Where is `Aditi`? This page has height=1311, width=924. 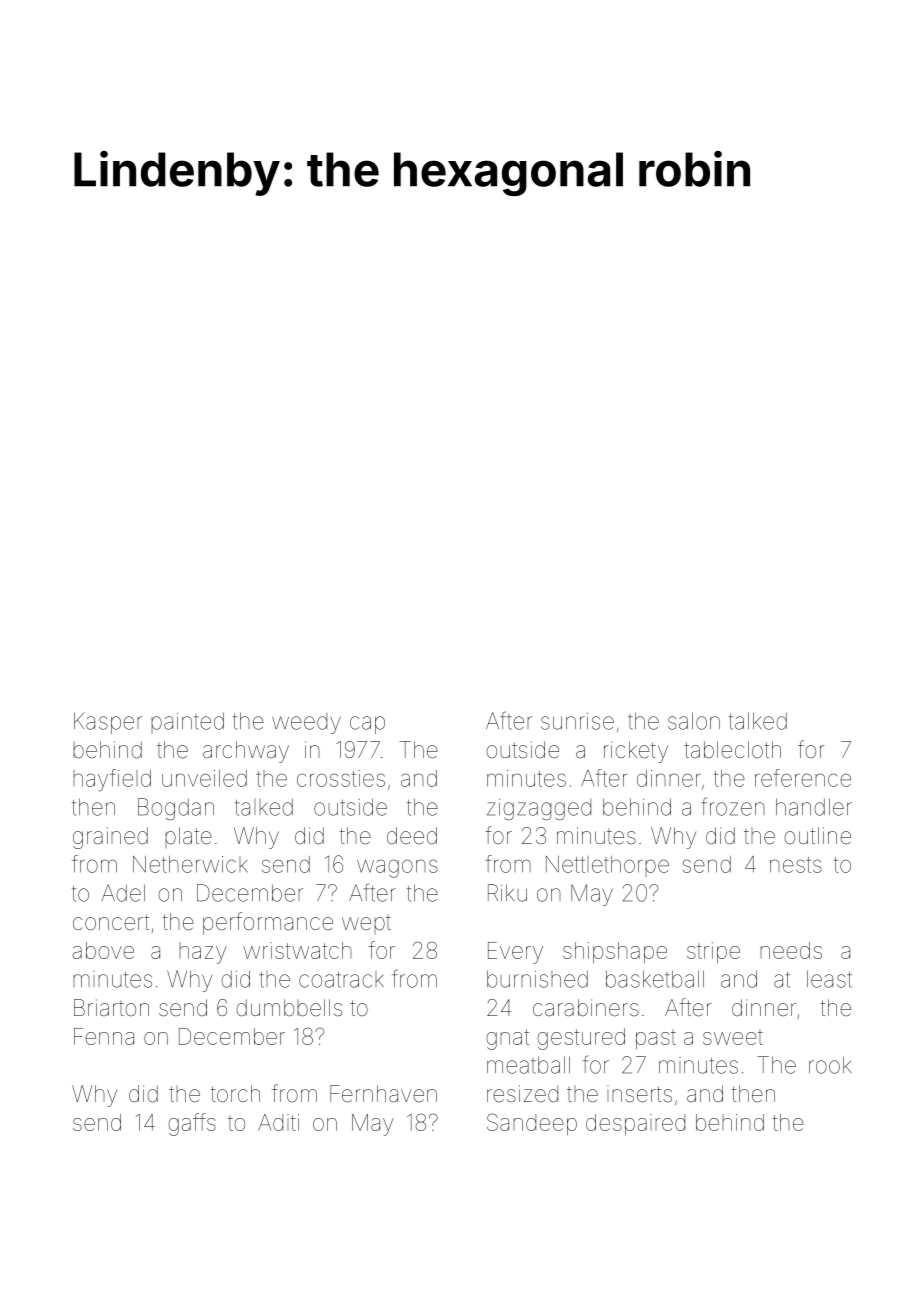
Aditi is located at coordinates (278, 1122).
